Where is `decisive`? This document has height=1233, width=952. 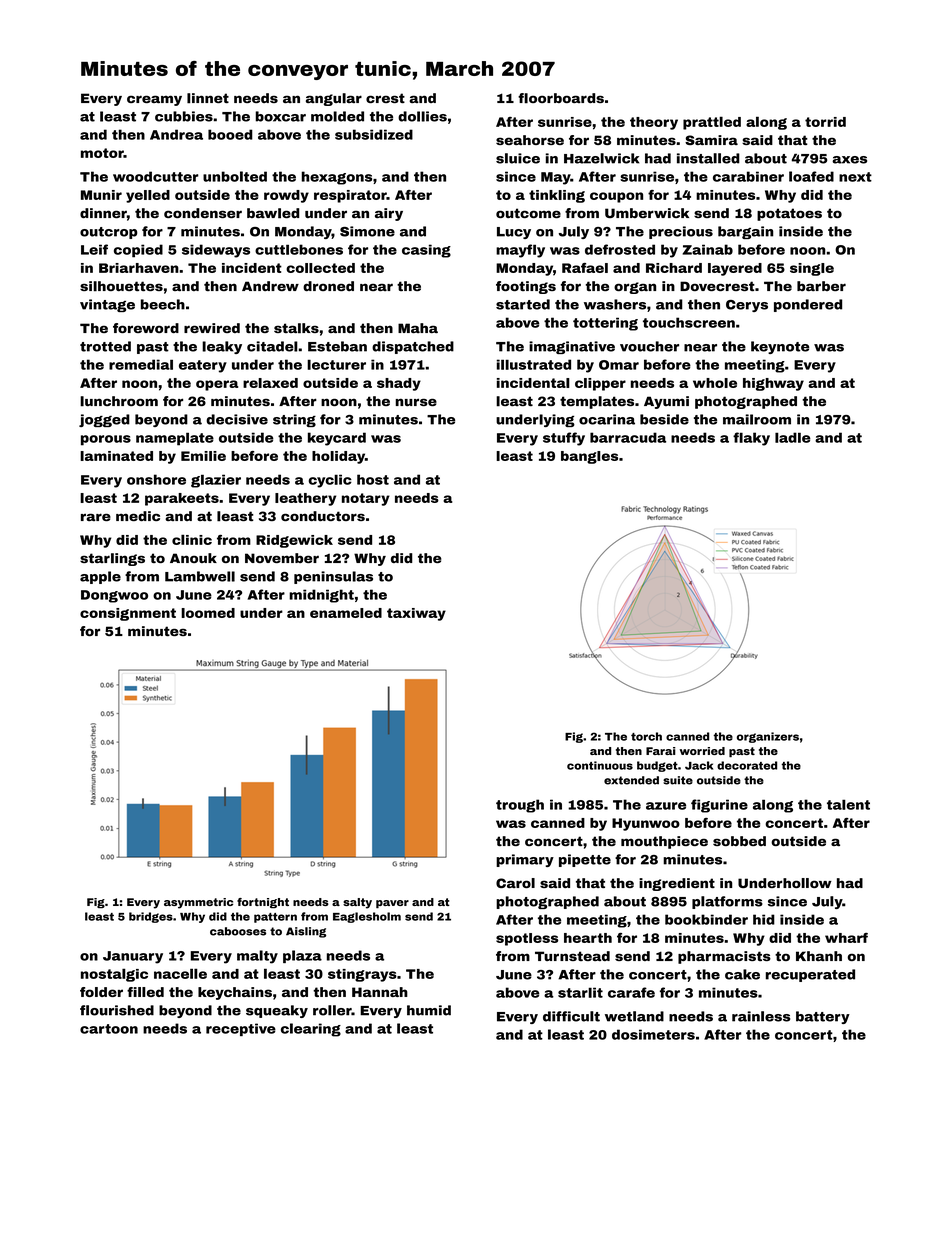
decisive is located at coordinates (237, 419).
